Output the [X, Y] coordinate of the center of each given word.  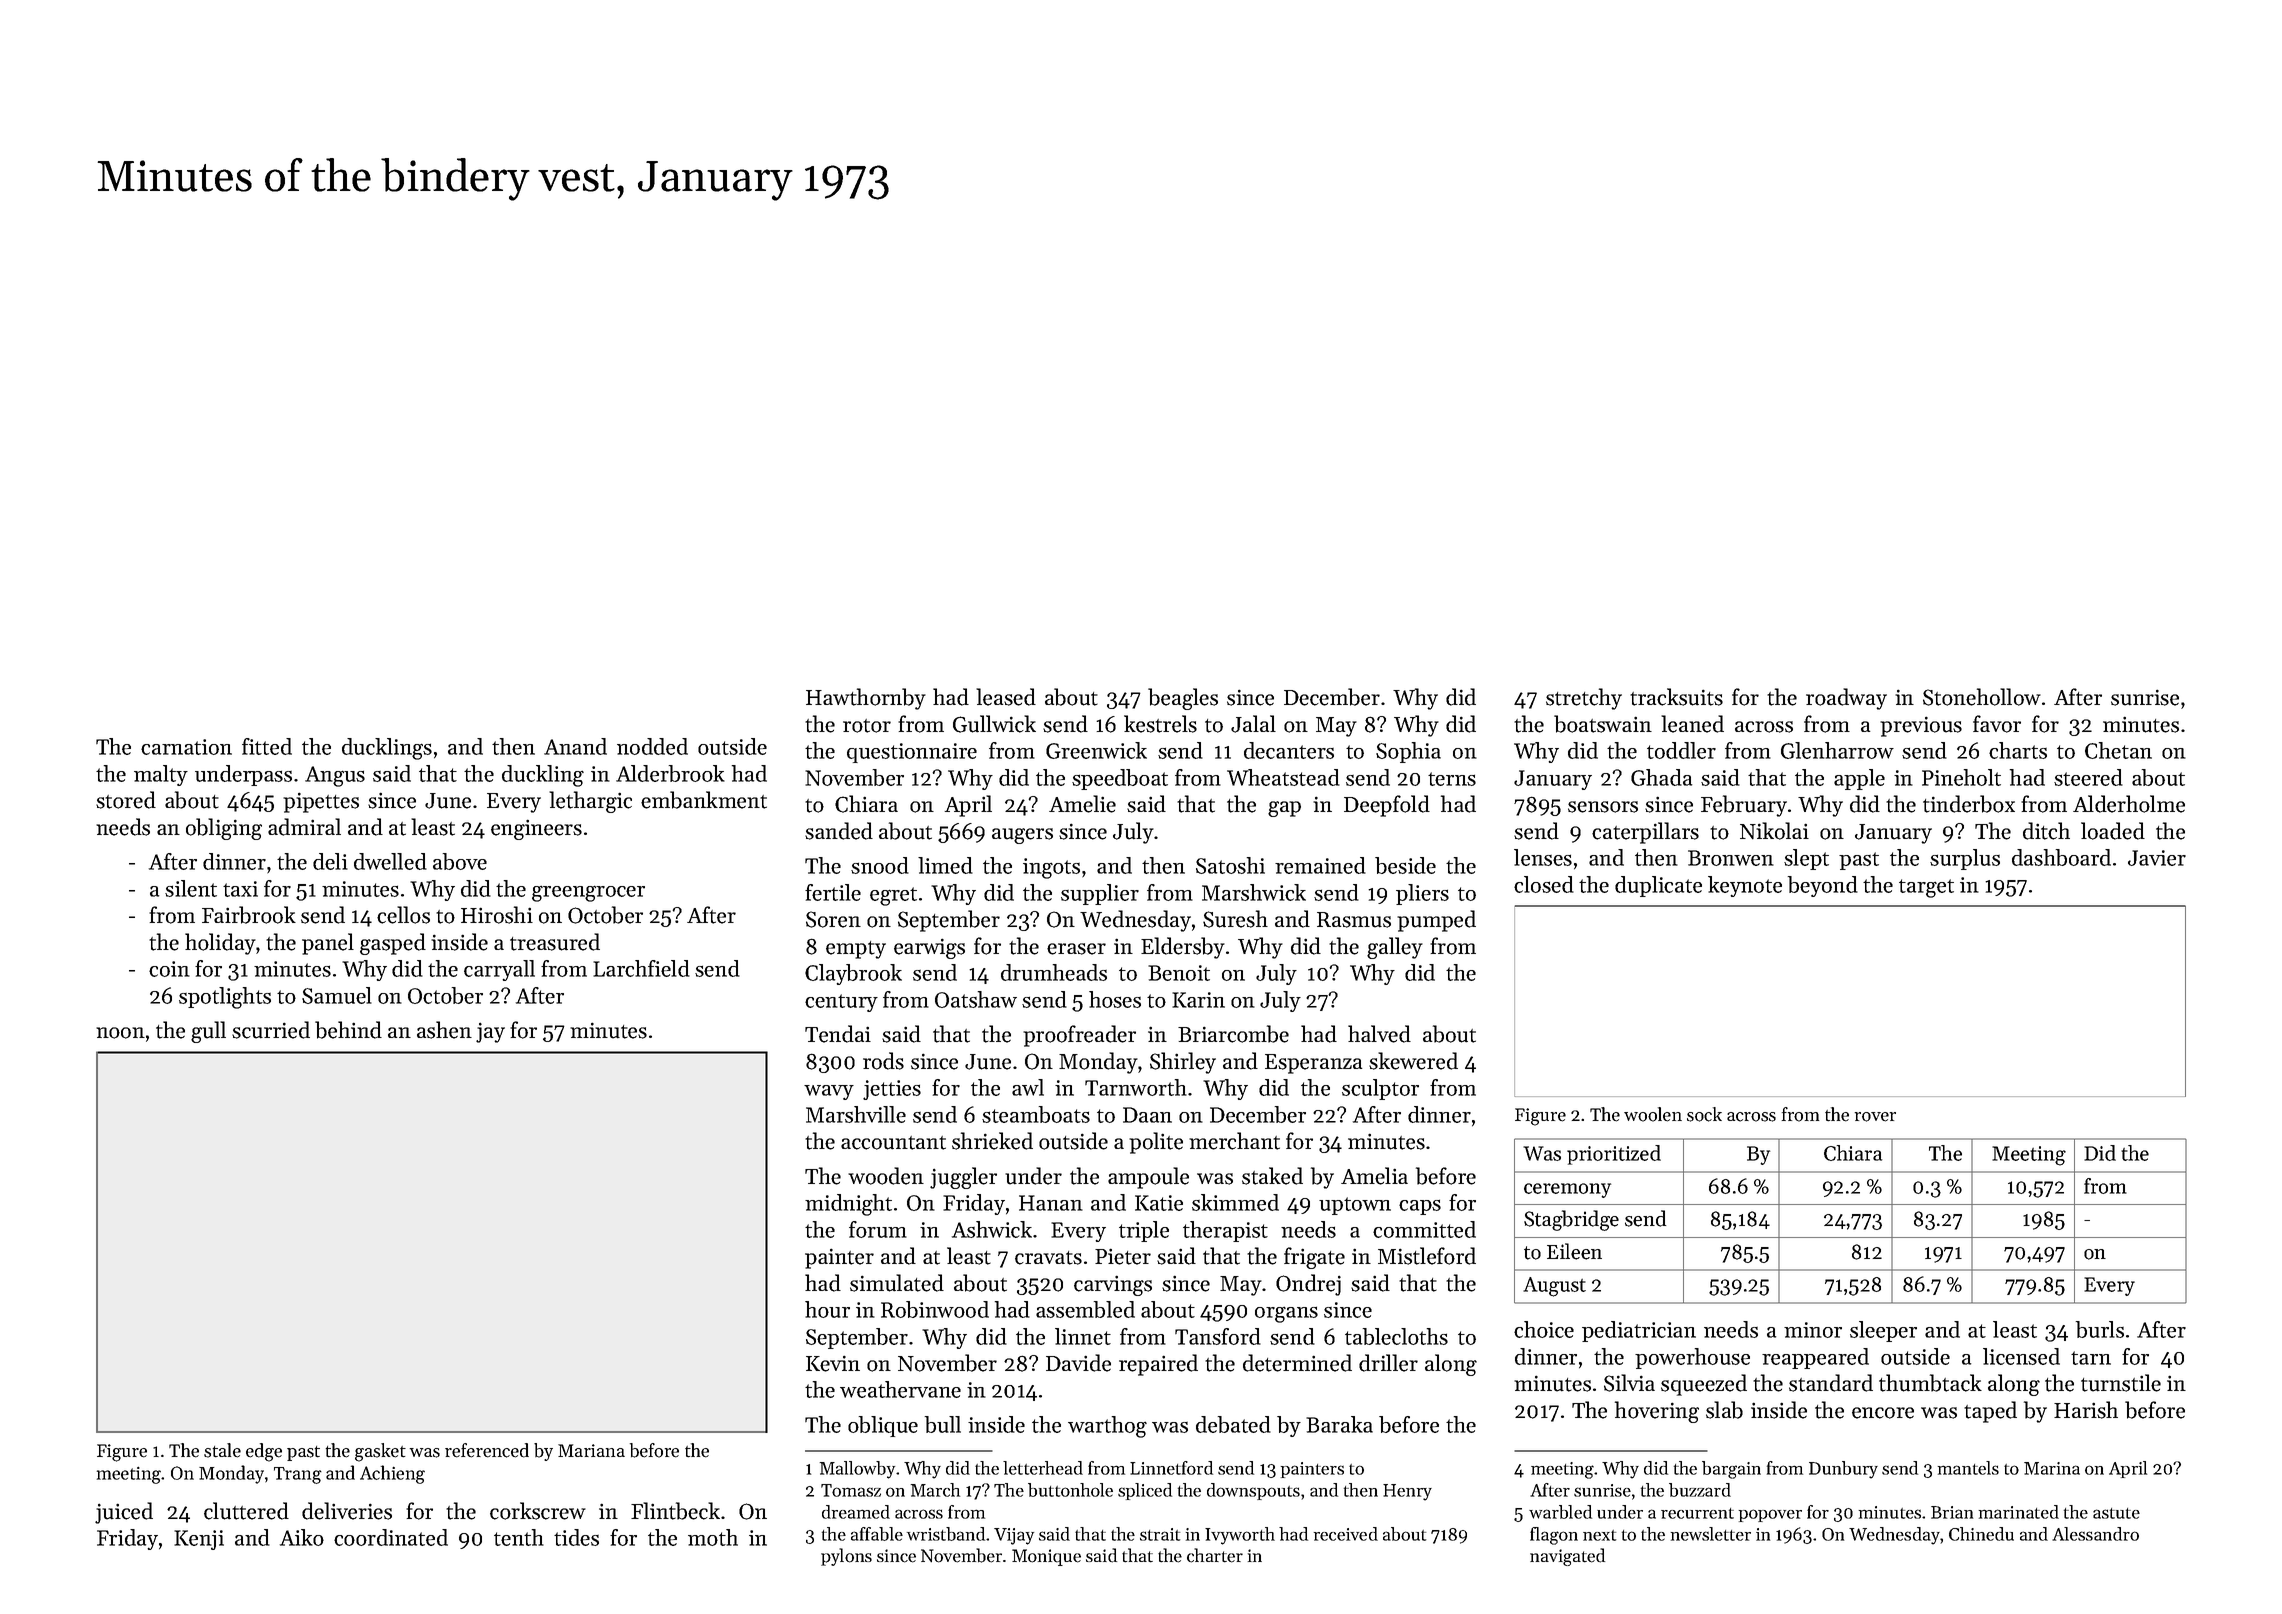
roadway [1846, 699]
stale [222, 1450]
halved [1379, 1034]
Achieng [392, 1474]
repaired [1158, 1365]
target [1926, 888]
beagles [1183, 699]
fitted [267, 746]
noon [120, 1033]
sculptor [1380, 1089]
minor [1813, 1330]
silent [191, 888]
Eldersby [1183, 948]
